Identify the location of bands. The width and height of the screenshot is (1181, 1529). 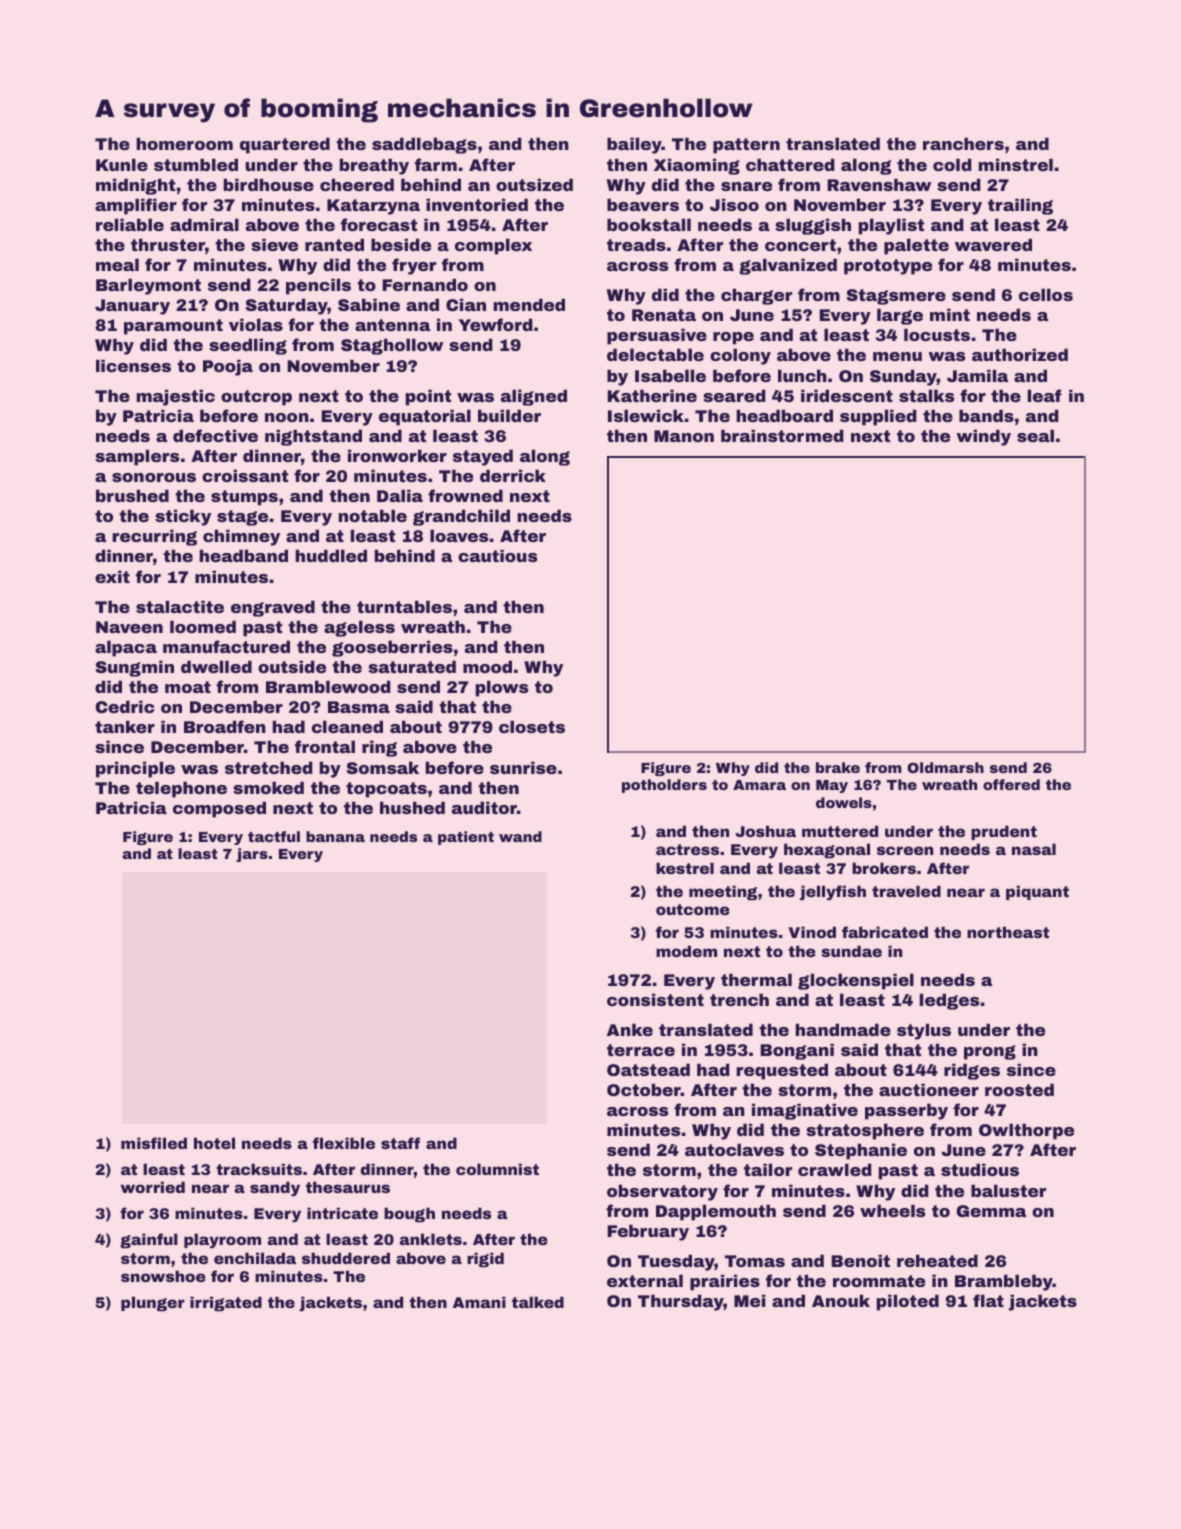
(986, 415).
